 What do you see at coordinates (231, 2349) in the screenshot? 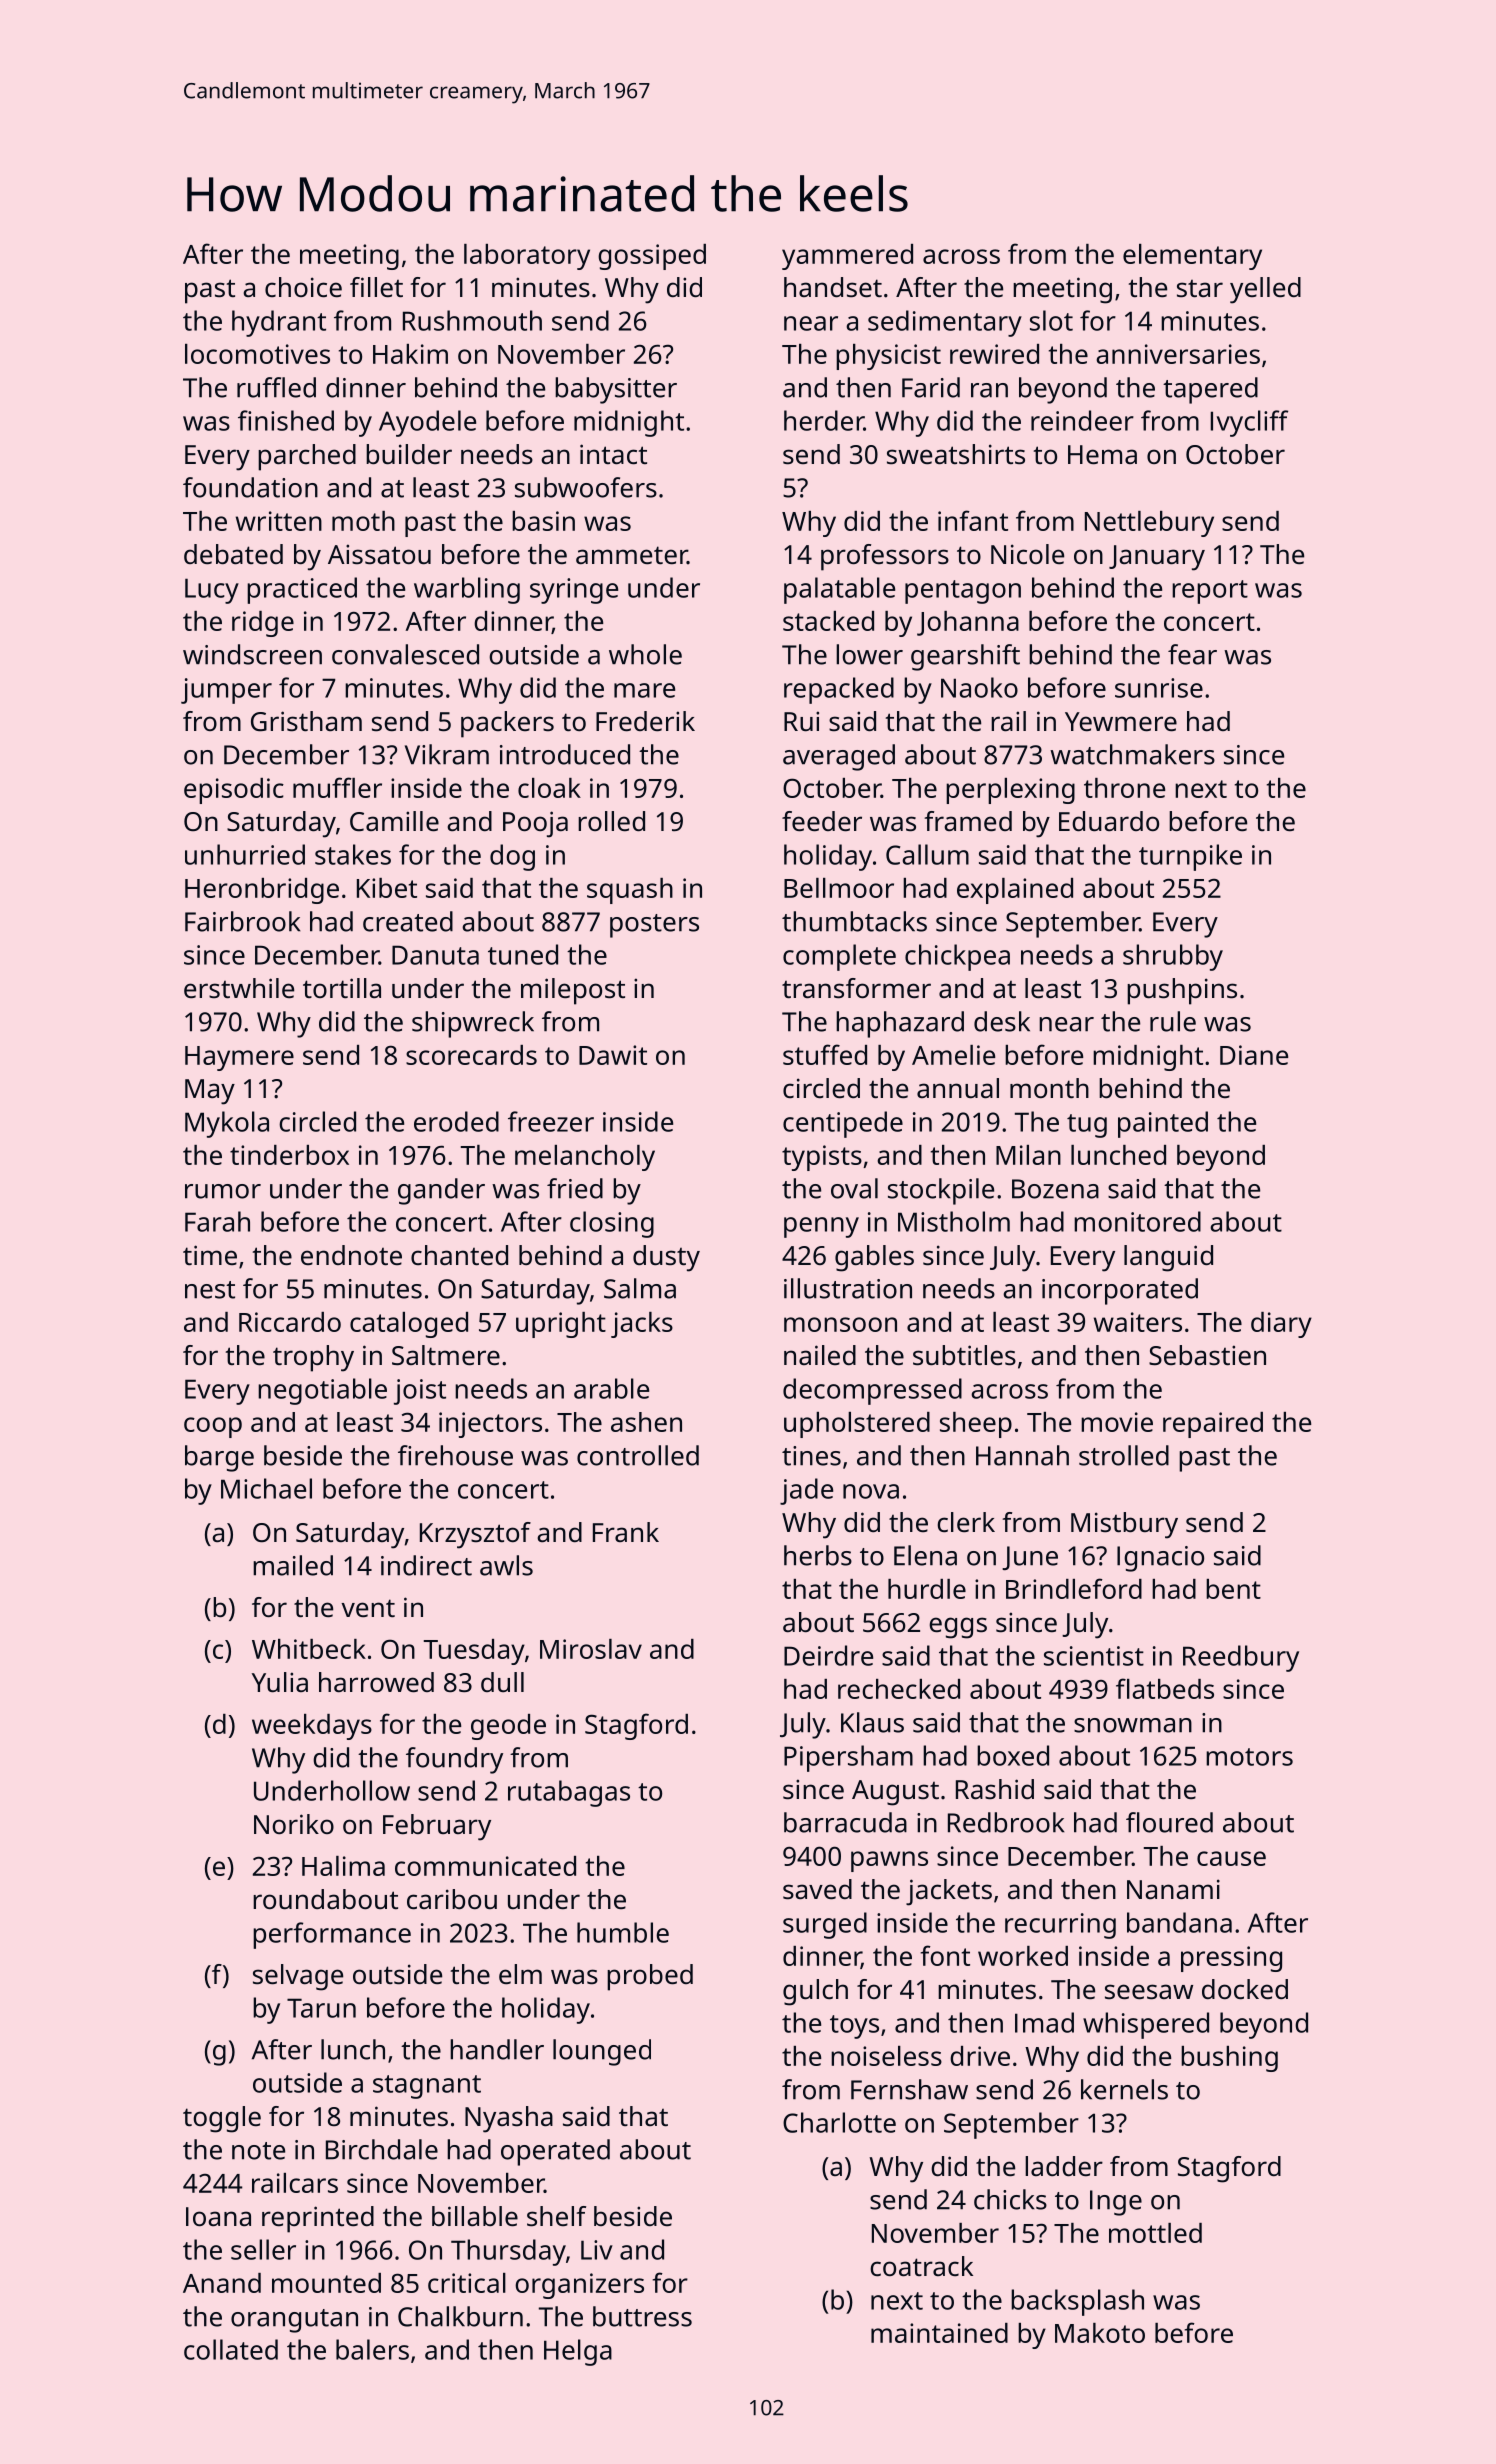
I see `collated` at bounding box center [231, 2349].
